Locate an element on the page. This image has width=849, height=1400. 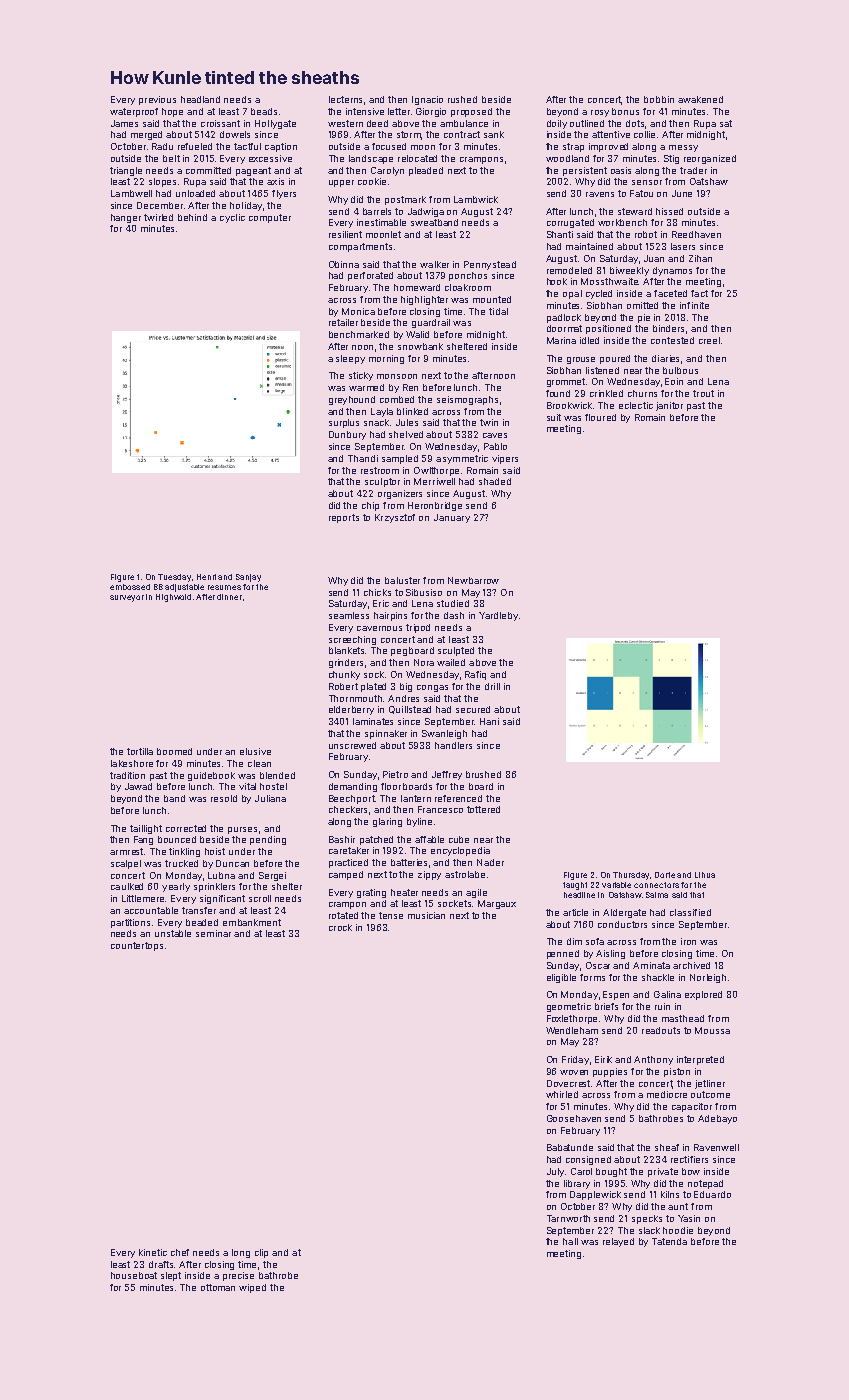
wiped is located at coordinates (252, 1288).
